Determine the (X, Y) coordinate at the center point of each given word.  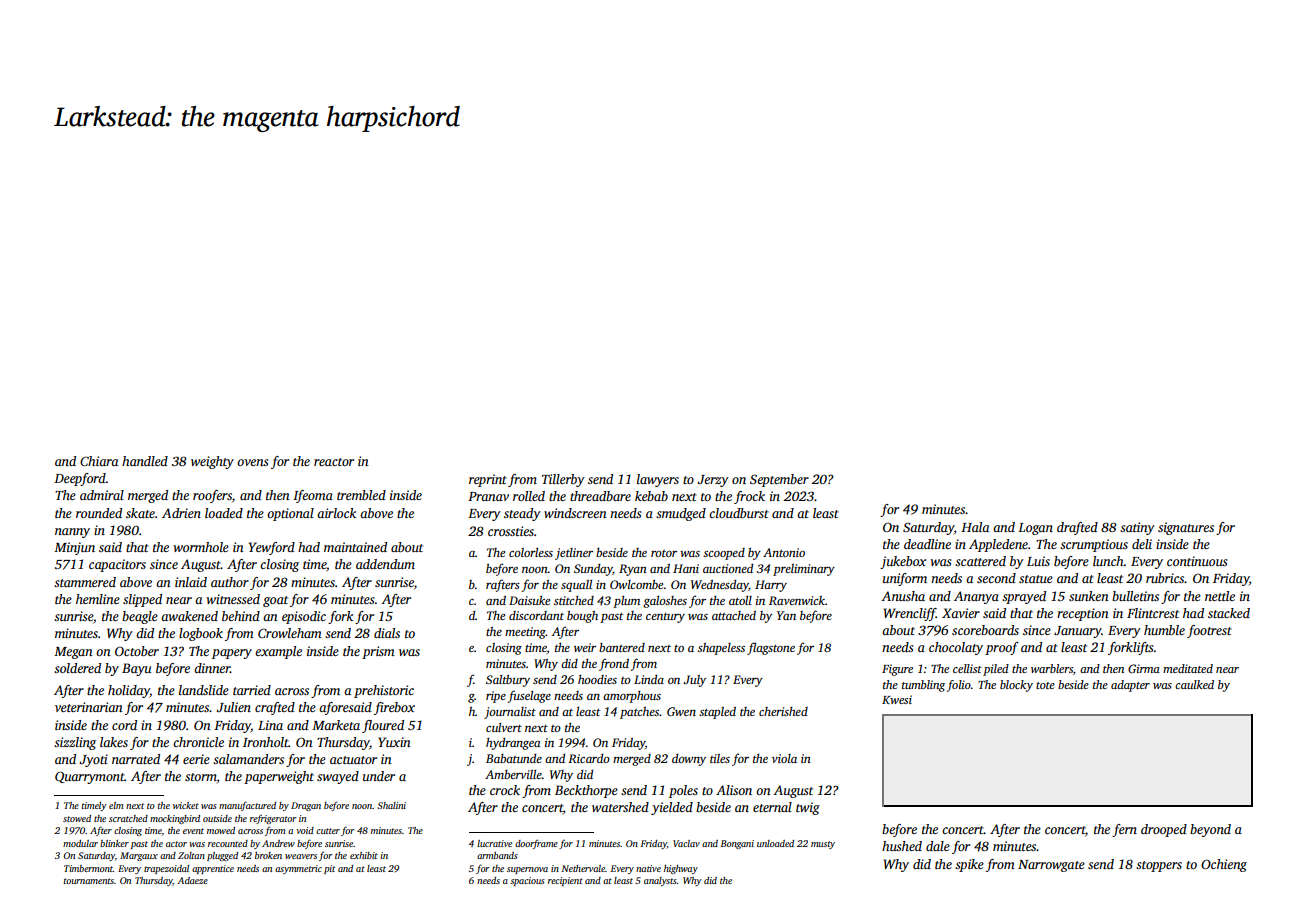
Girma (1144, 668)
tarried (252, 690)
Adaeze (192, 880)
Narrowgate (1051, 866)
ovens (253, 462)
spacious (527, 881)
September (779, 480)
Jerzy (713, 481)
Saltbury (508, 681)
